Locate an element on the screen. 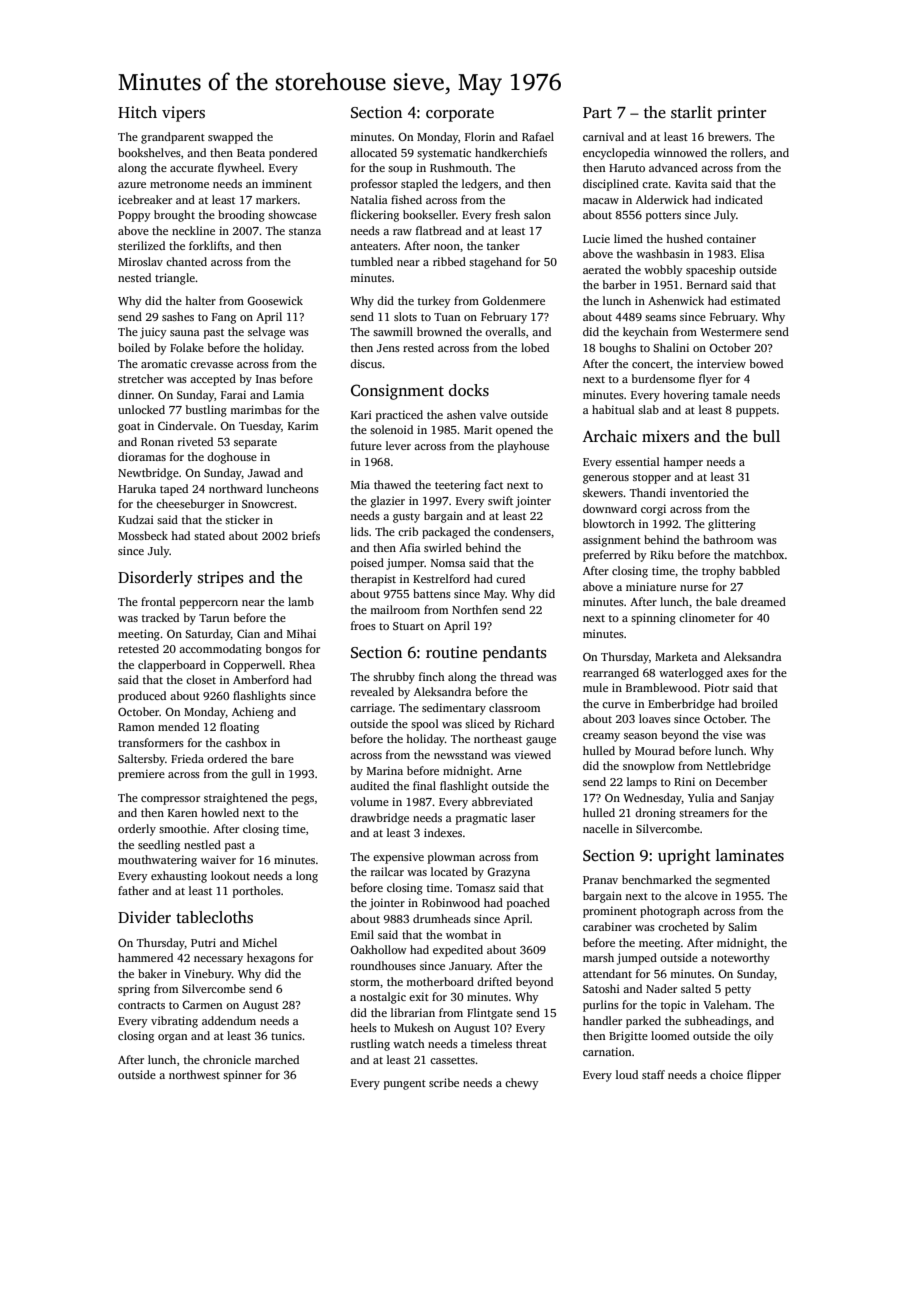 This screenshot has height=1316, width=908. salted is located at coordinates (696, 988).
